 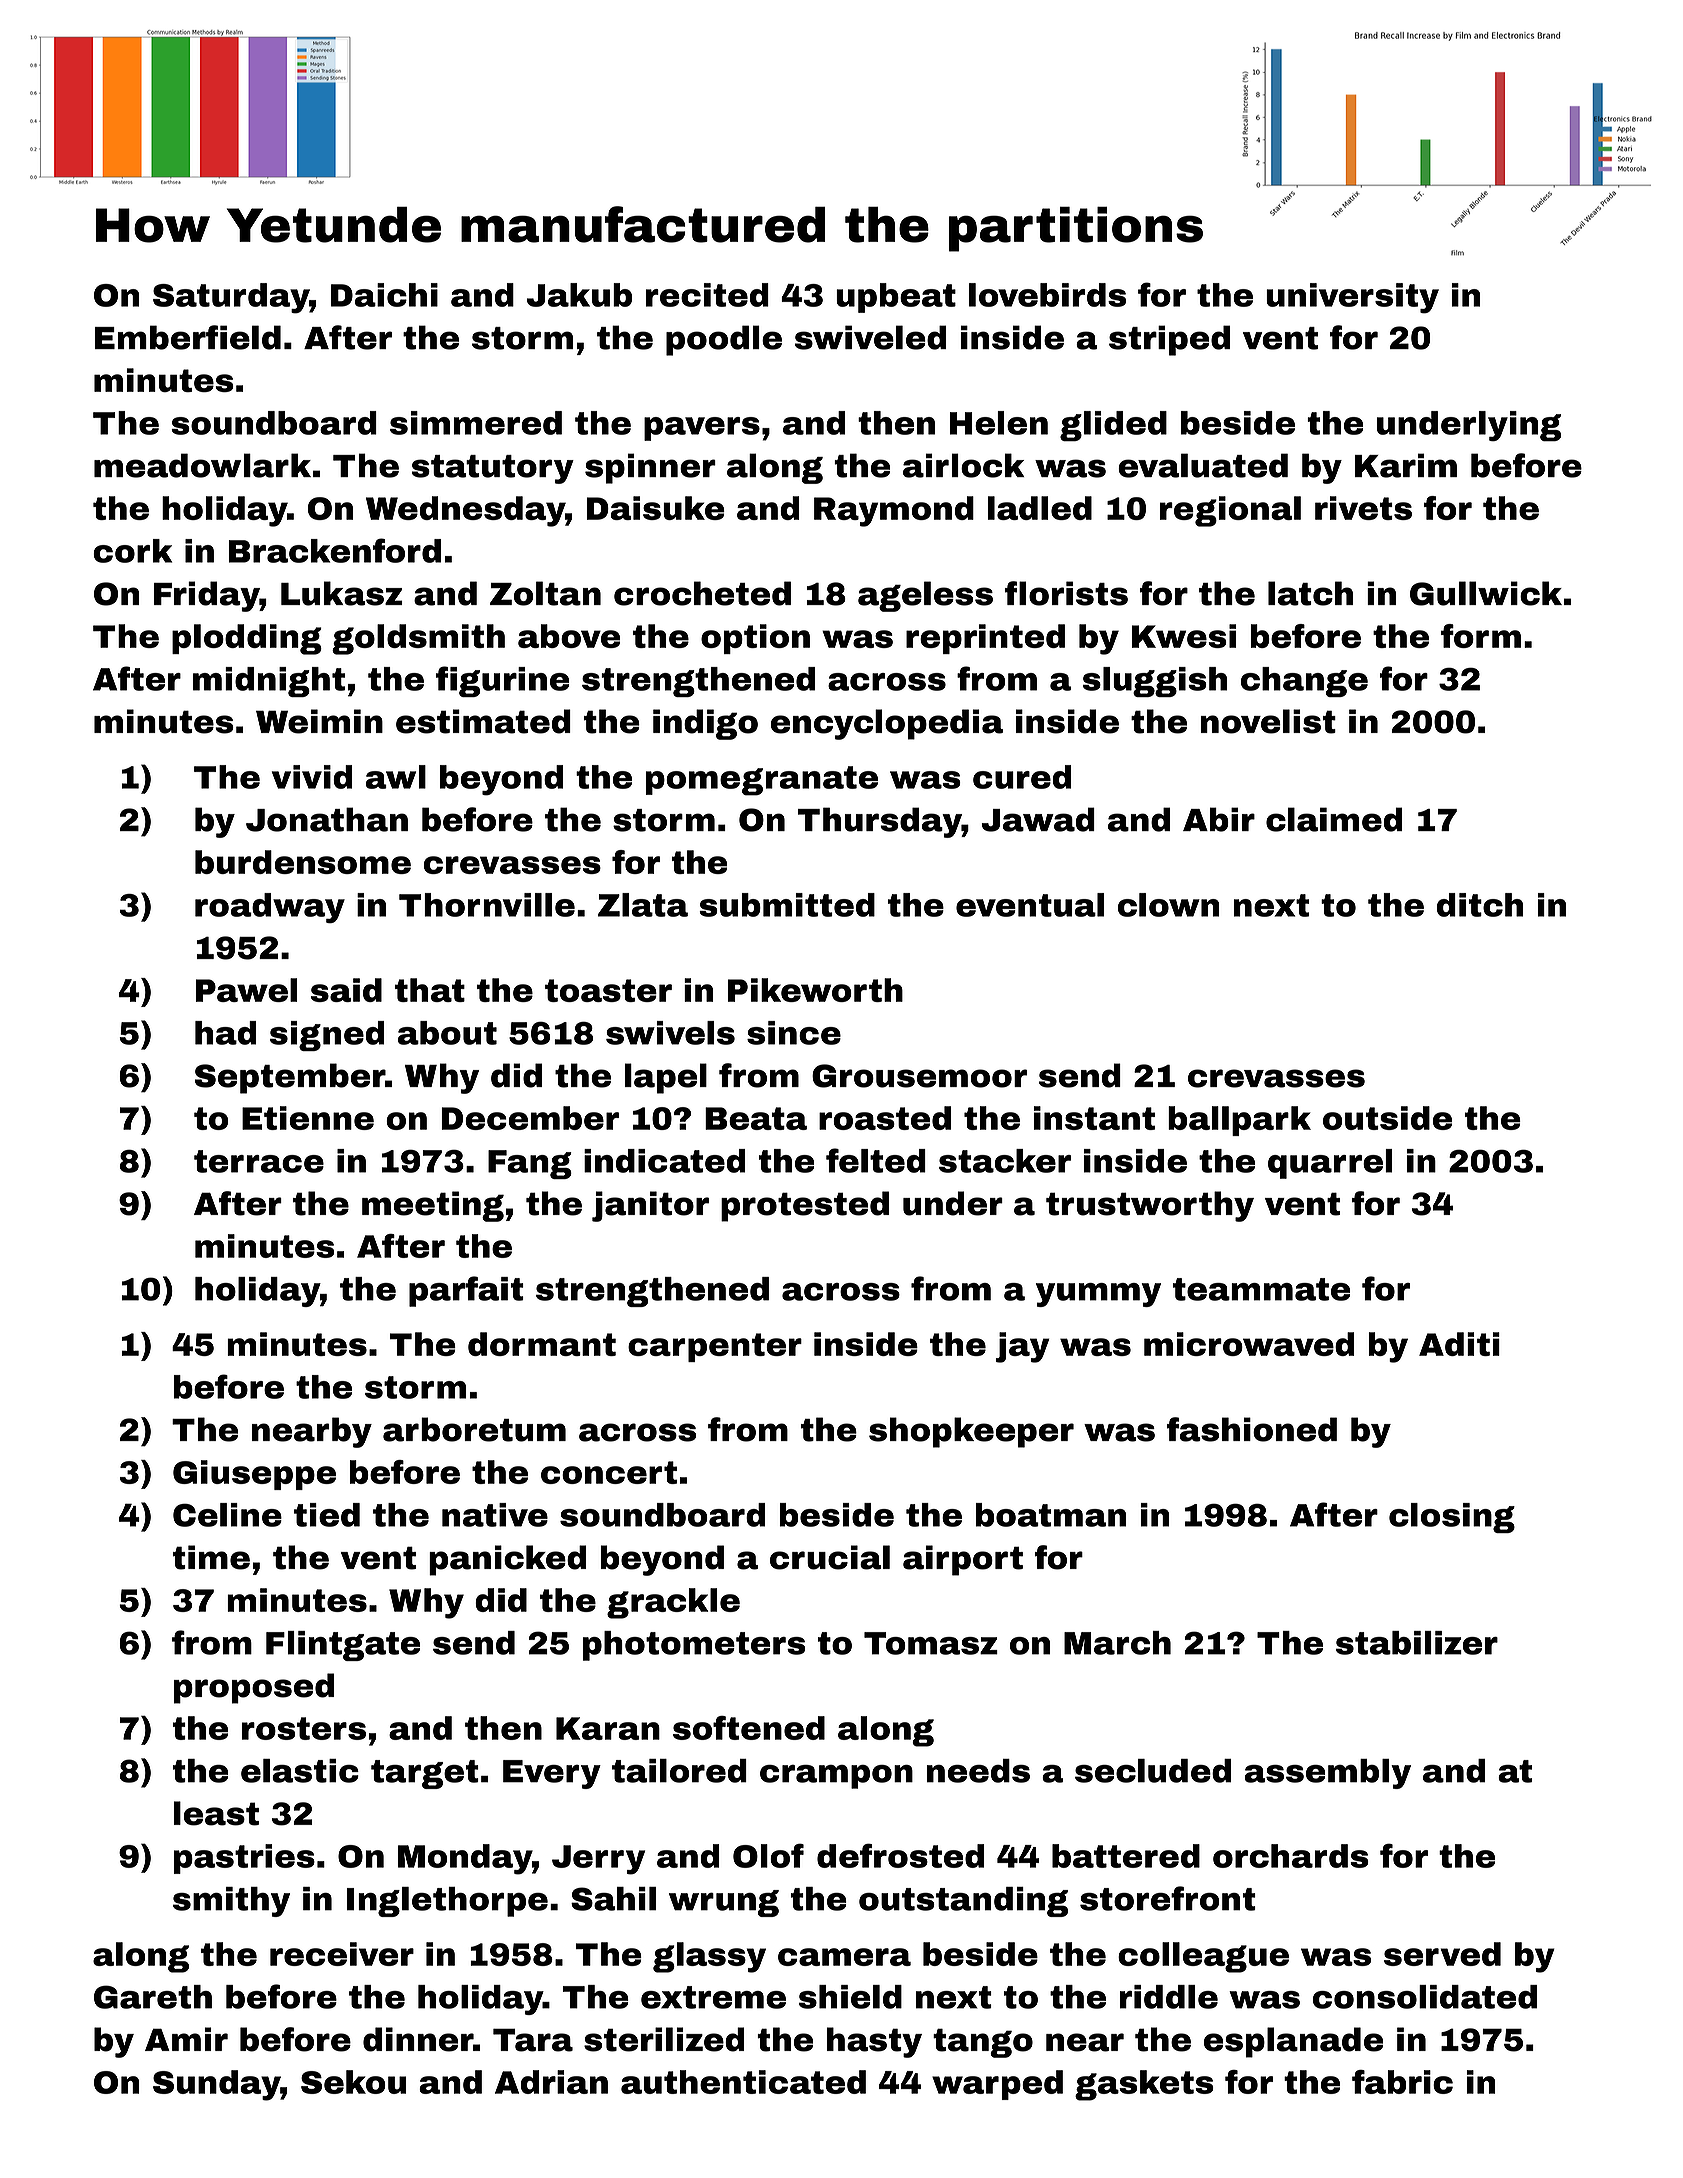 I want to click on had, so click(x=225, y=1033).
